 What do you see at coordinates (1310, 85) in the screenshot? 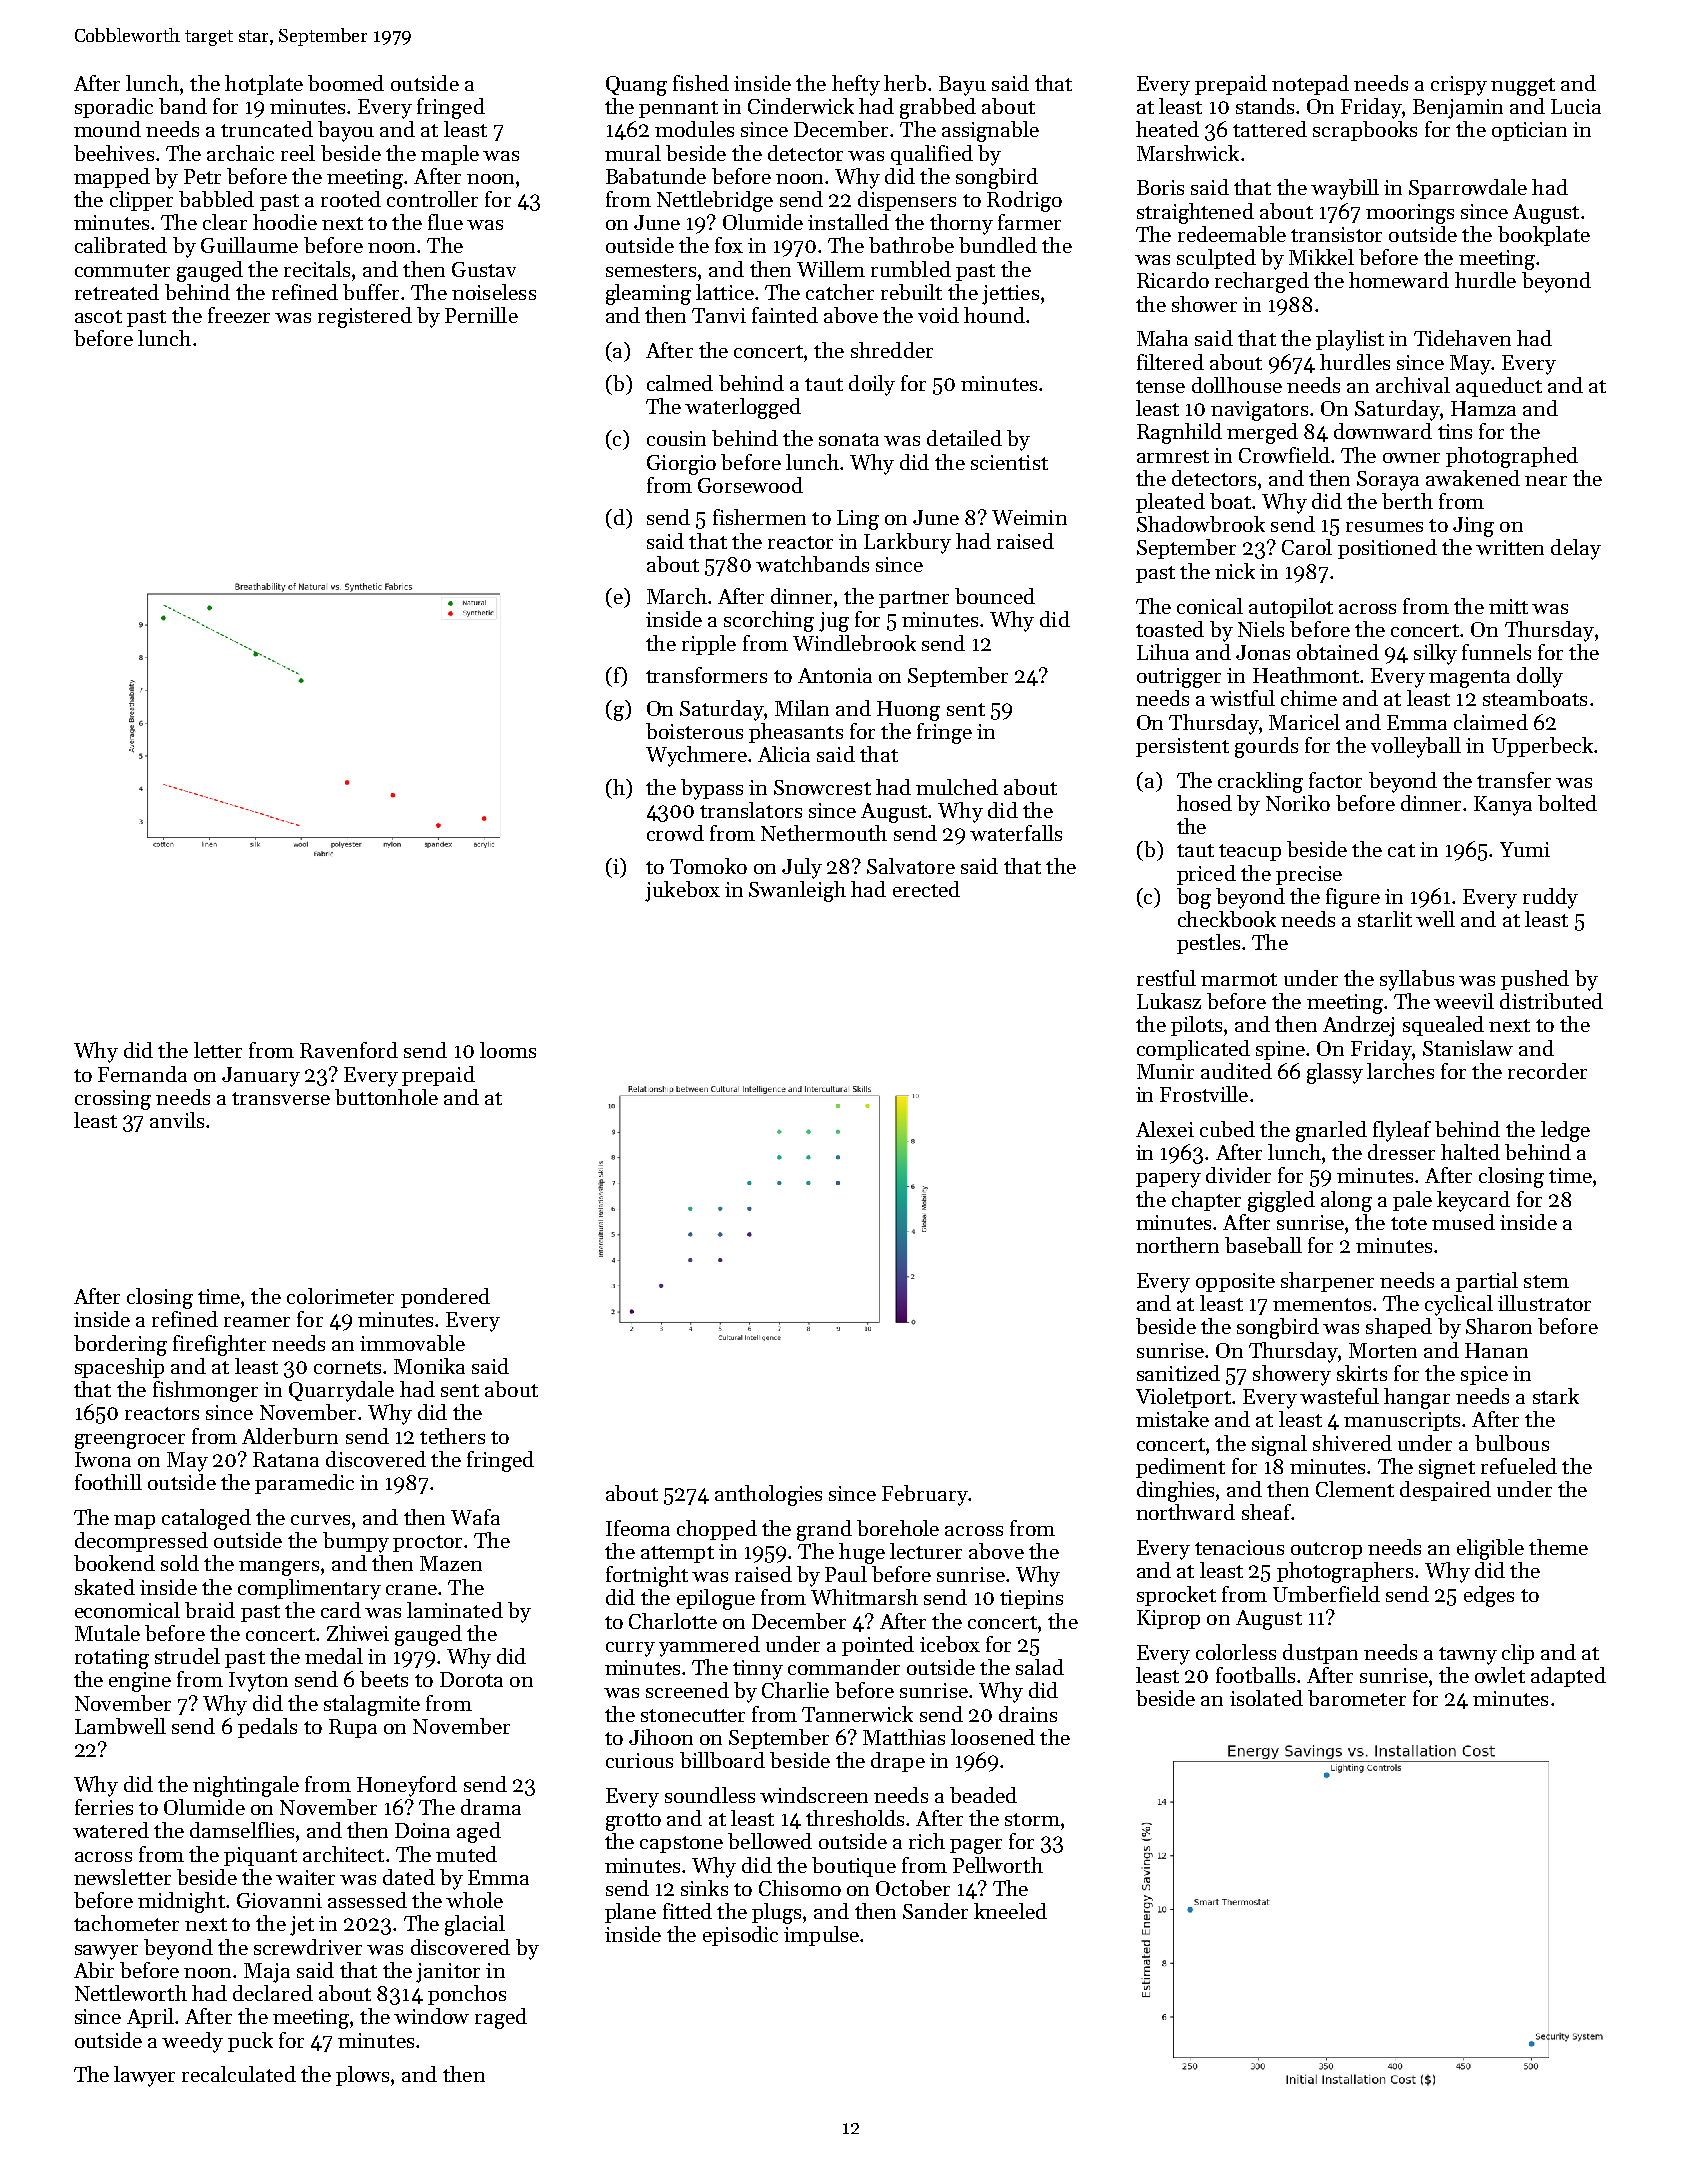
I see `notepad` at bounding box center [1310, 85].
